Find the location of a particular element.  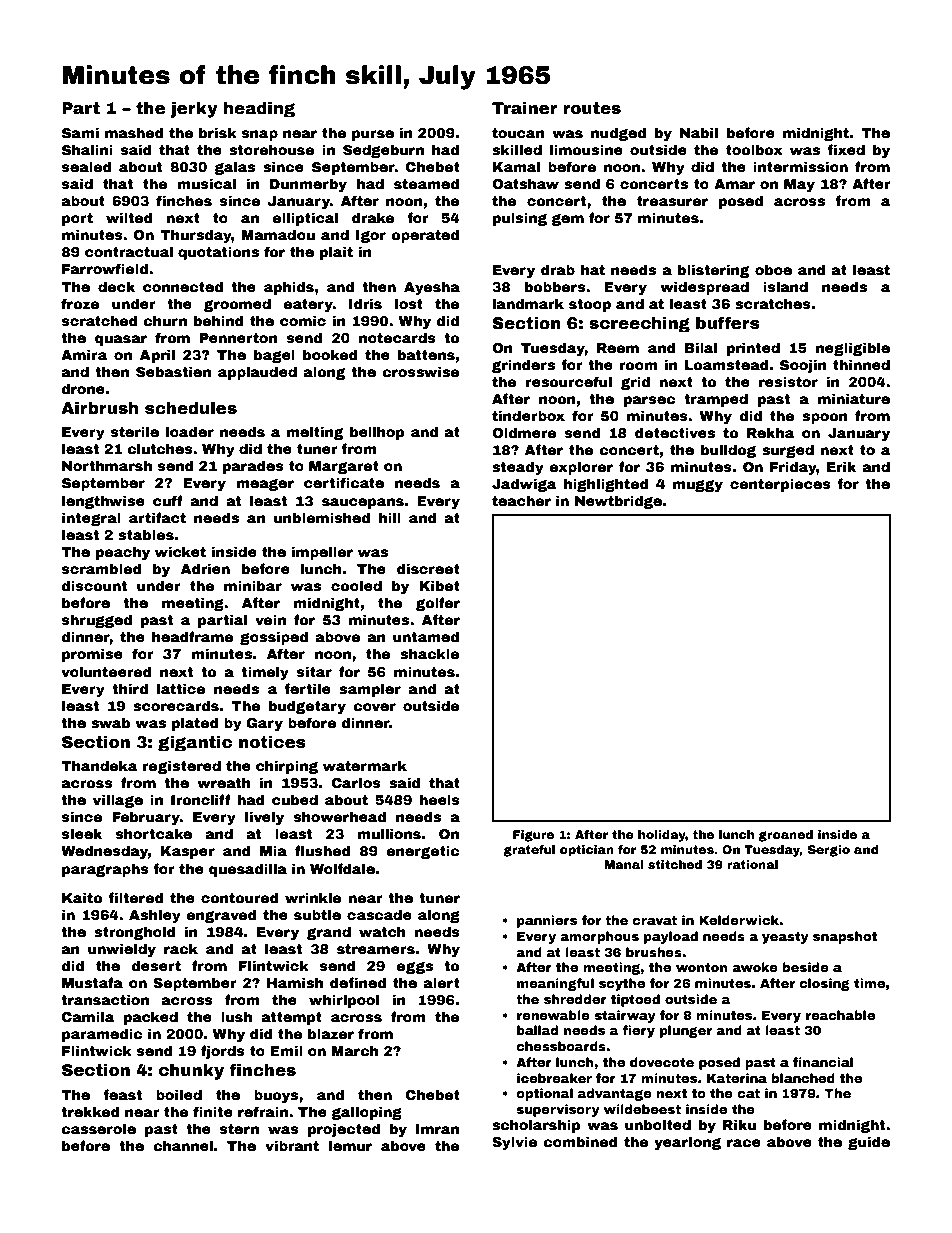

Ayesha is located at coordinates (432, 288).
